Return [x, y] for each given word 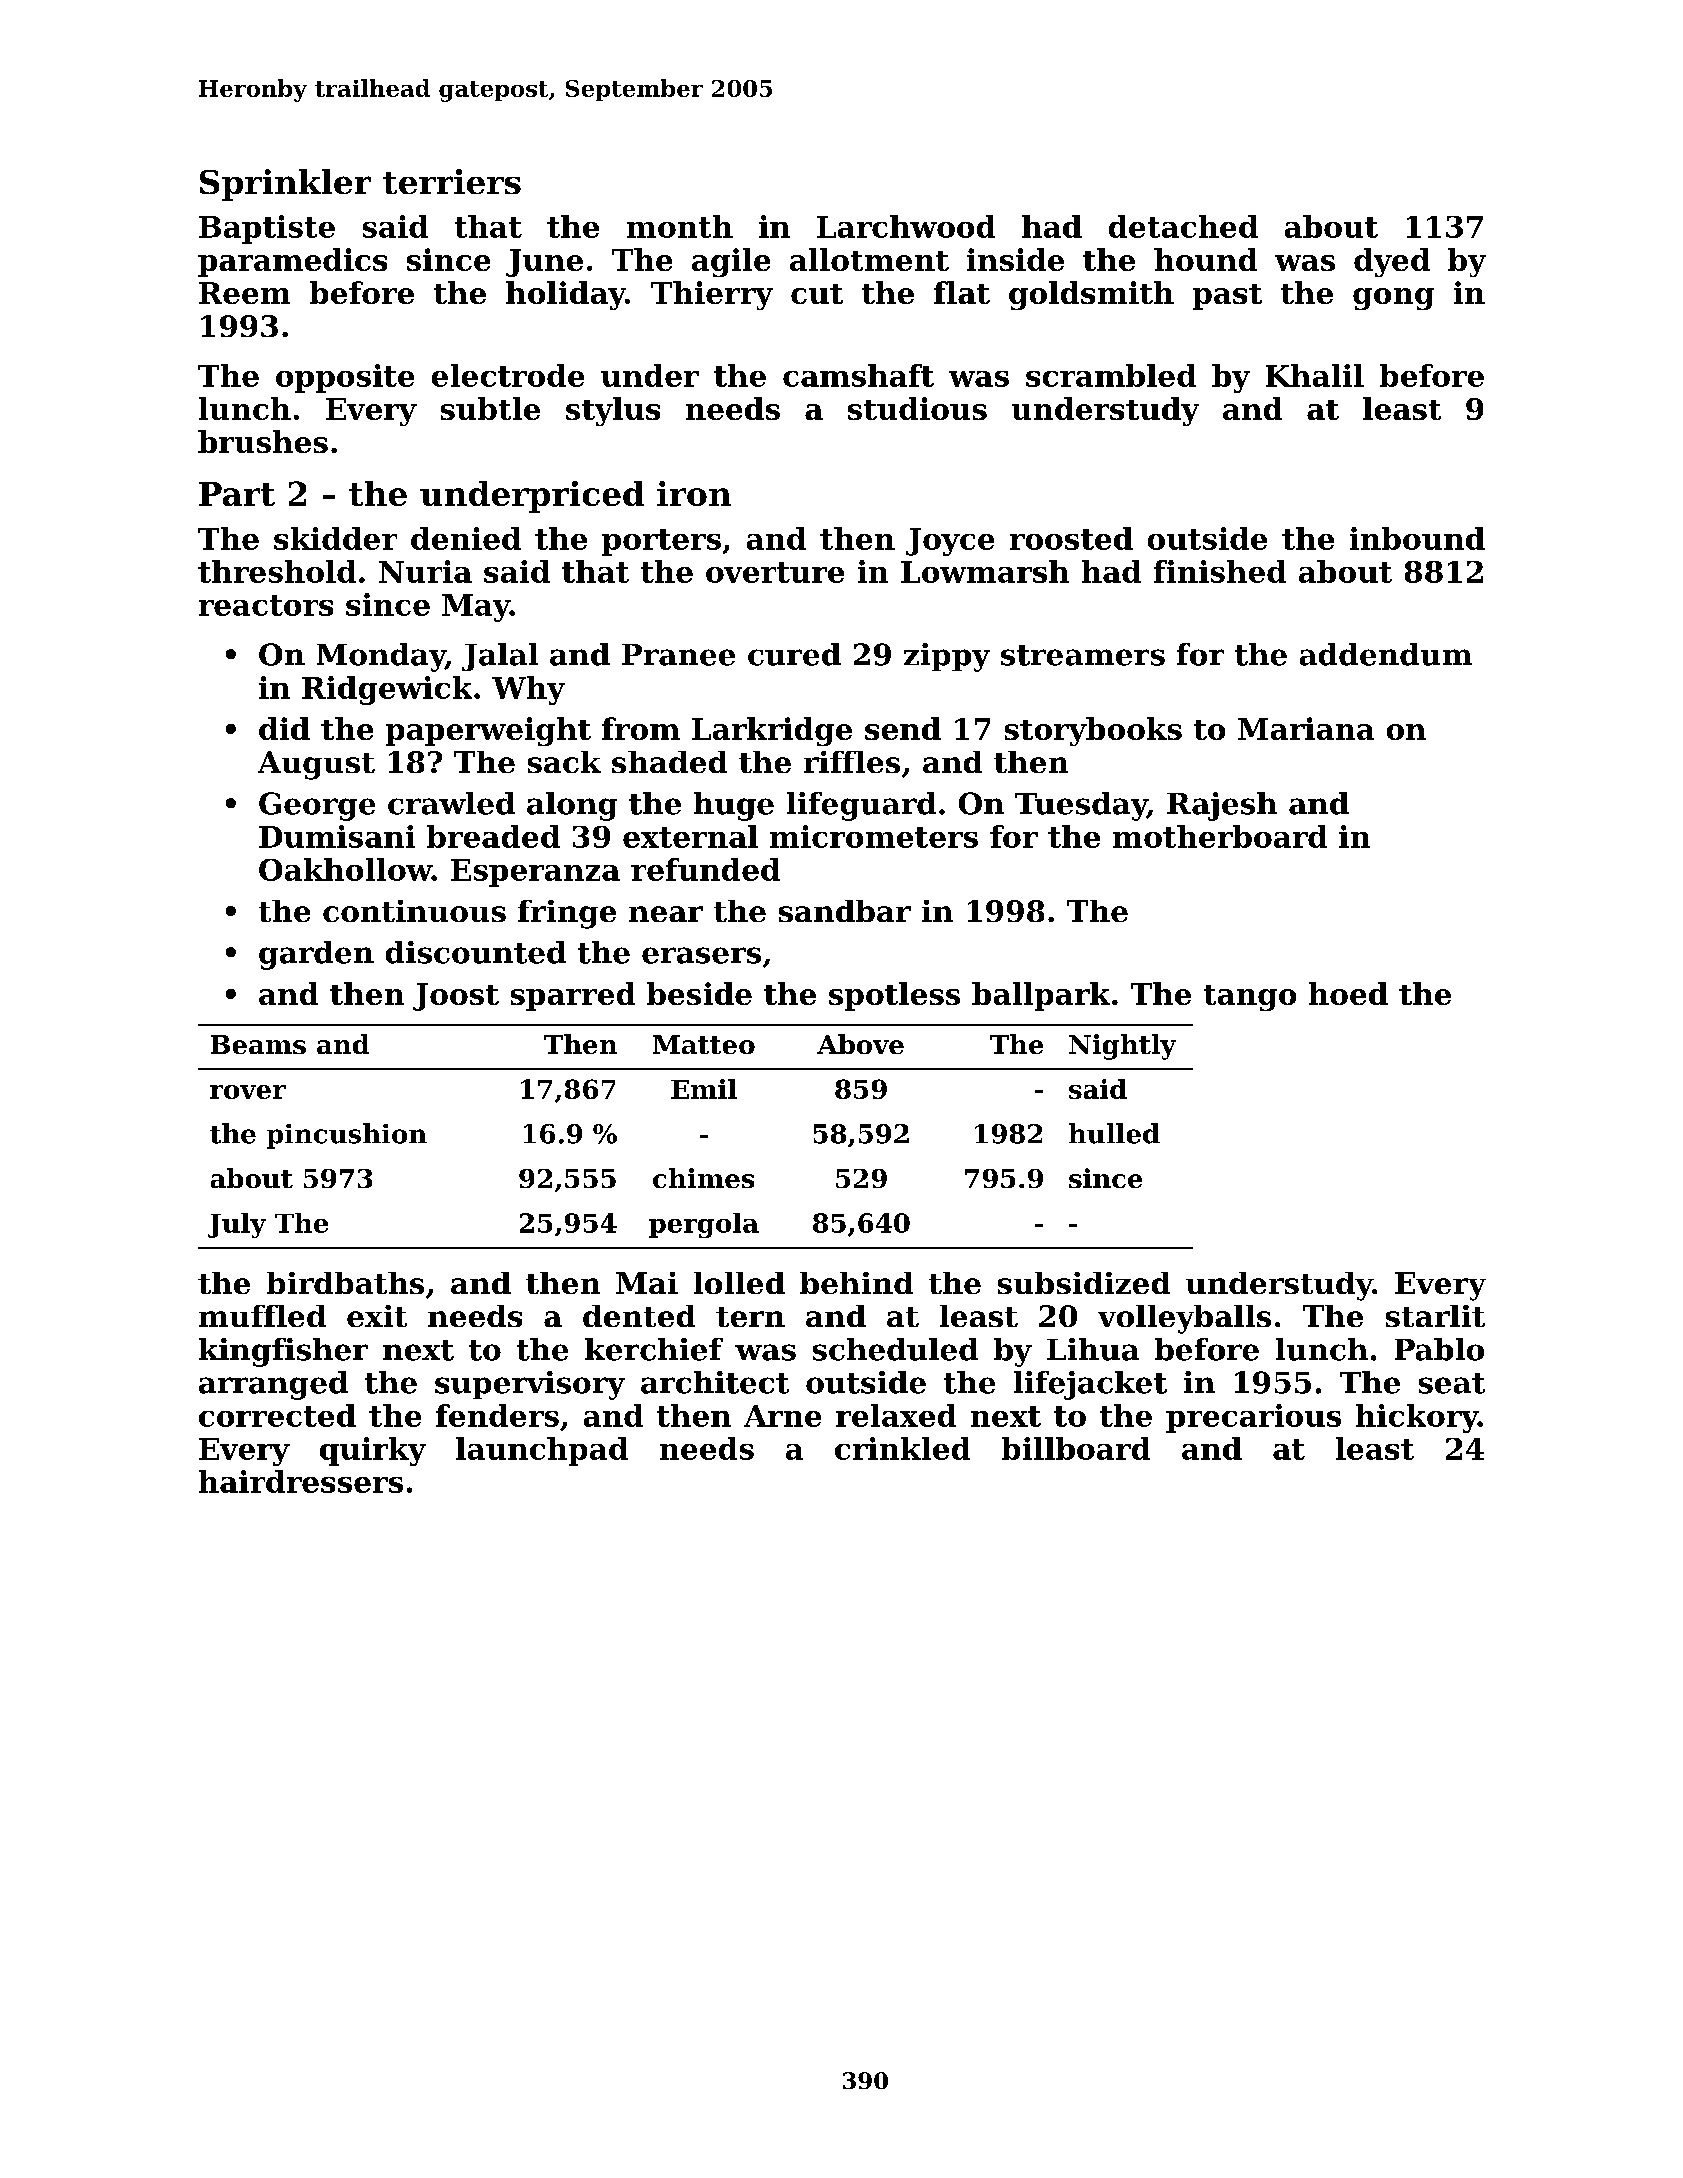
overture [775, 572]
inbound [1417, 538]
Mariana [1306, 728]
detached [1183, 226]
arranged [273, 1385]
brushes [263, 441]
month [680, 226]
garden [316, 955]
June [544, 263]
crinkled [902, 1448]
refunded [705, 869]
